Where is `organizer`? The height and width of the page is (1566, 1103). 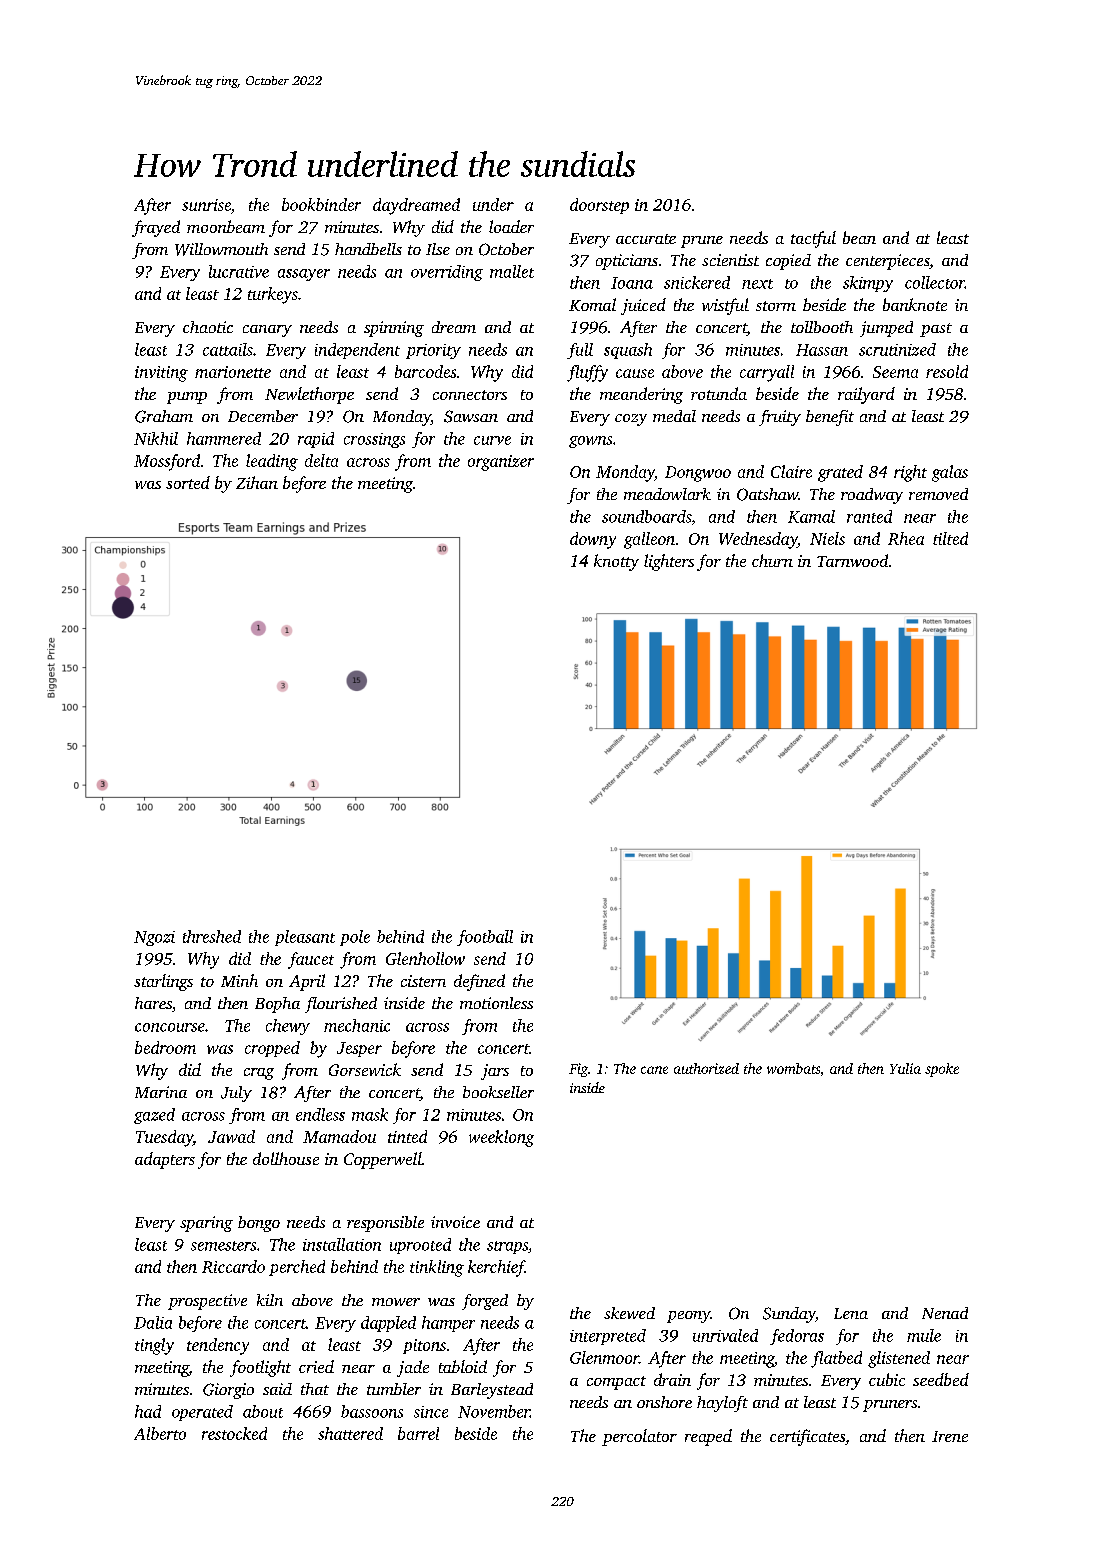
organizer is located at coordinates (501, 463).
